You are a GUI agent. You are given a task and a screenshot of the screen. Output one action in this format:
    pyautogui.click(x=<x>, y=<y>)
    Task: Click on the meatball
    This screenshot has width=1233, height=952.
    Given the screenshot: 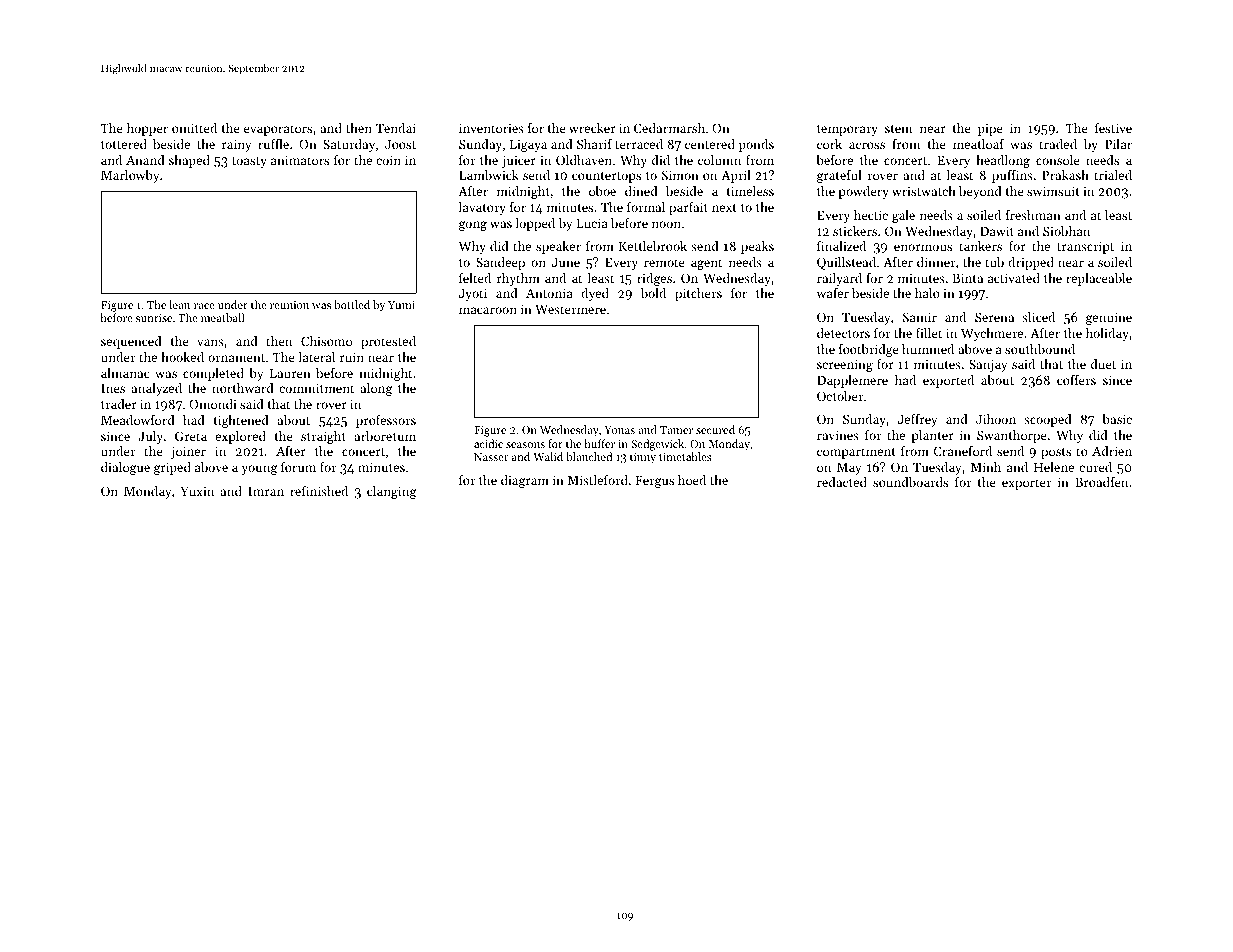 What is the action you would take?
    pyautogui.click(x=222, y=317)
